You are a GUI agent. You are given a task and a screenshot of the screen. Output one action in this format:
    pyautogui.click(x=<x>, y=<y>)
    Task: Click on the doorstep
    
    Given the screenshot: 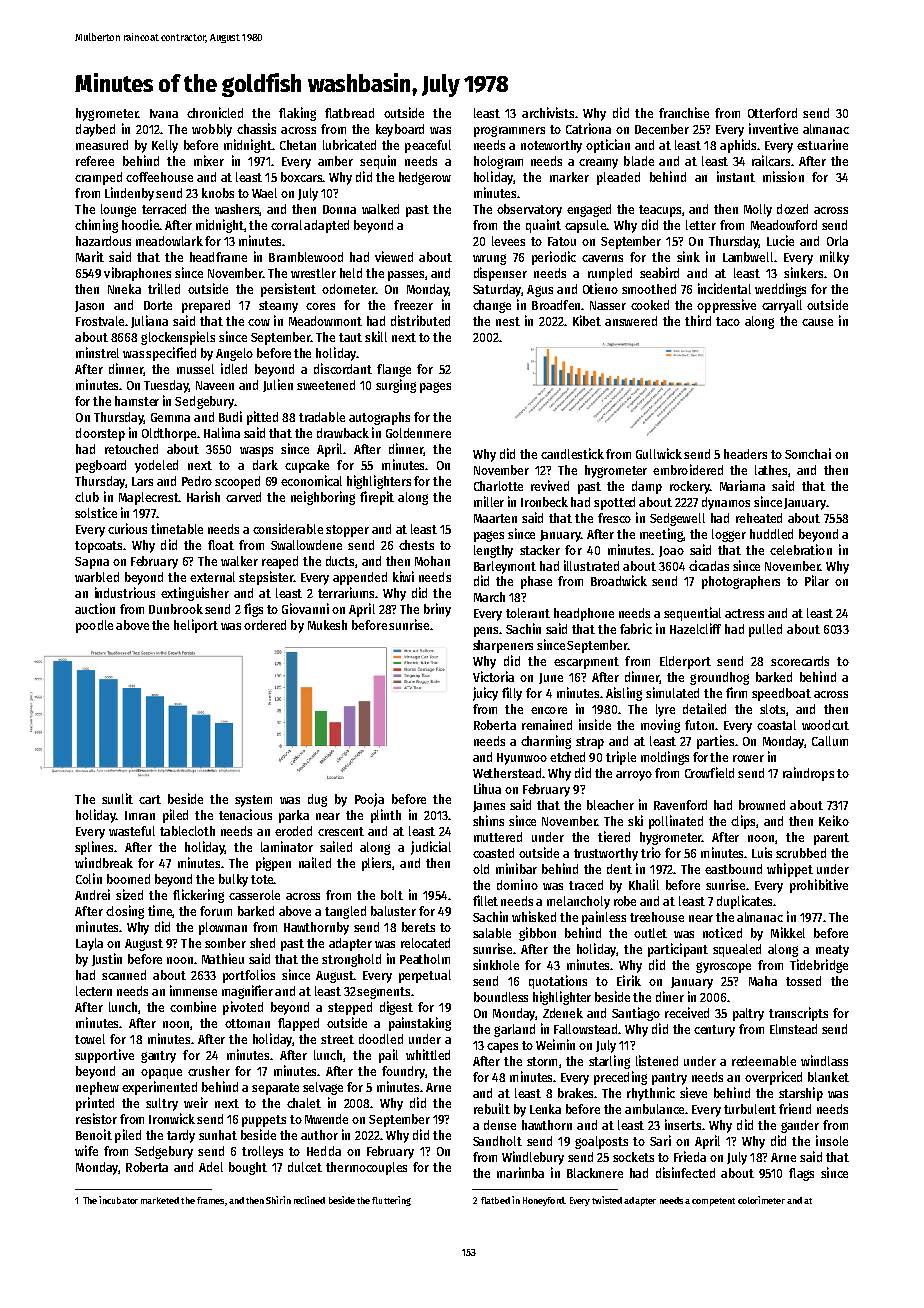 What is the action you would take?
    pyautogui.click(x=100, y=434)
